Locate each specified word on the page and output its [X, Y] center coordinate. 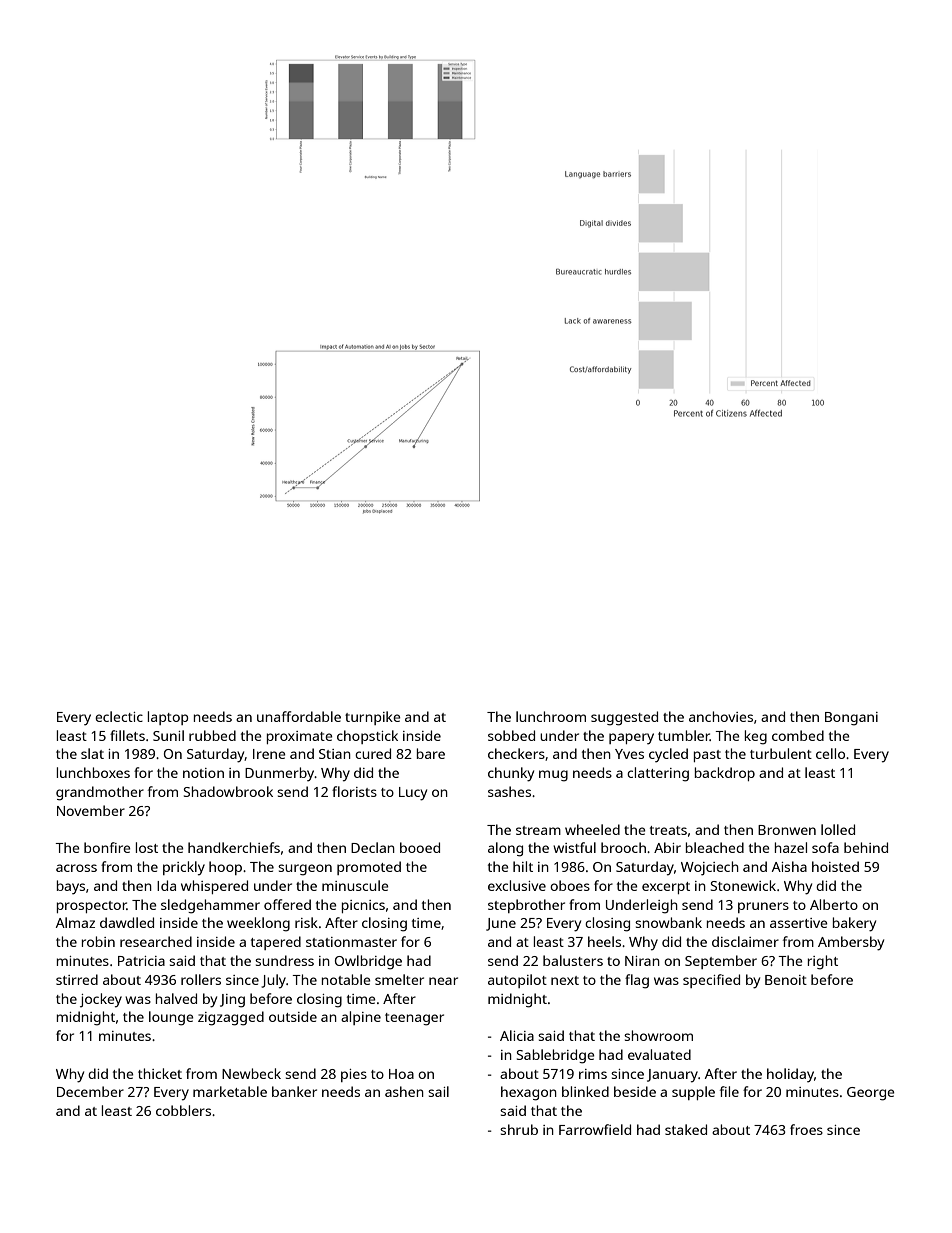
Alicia [517, 1035]
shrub [519, 1129]
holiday [790, 1075]
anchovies [721, 716]
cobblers [183, 1110]
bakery [854, 924]
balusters [573, 960]
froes [806, 1129]
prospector [92, 907]
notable [346, 979]
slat [92, 753]
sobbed [511, 735]
